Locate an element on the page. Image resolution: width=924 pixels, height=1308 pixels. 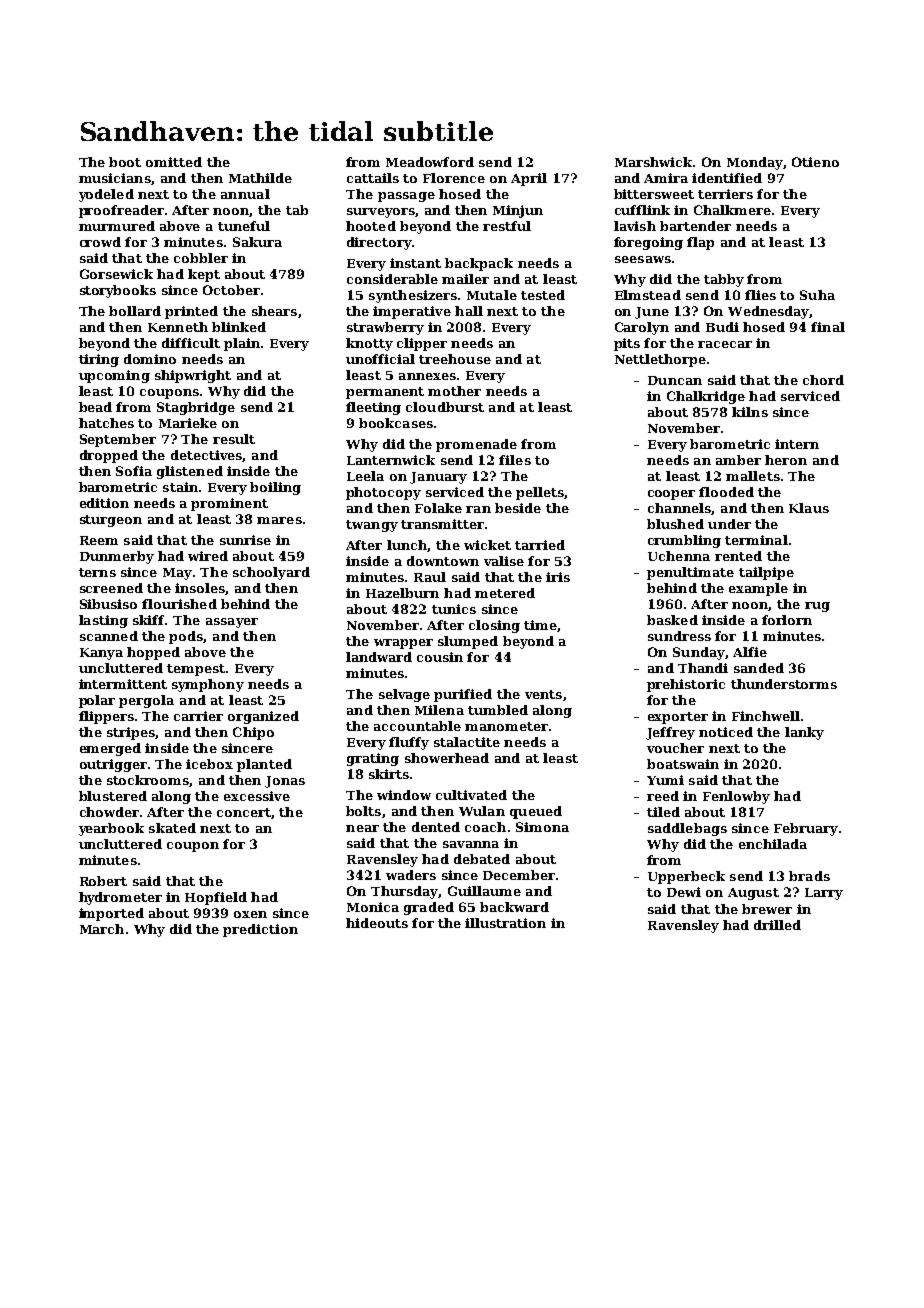
organized is located at coordinates (263, 717).
